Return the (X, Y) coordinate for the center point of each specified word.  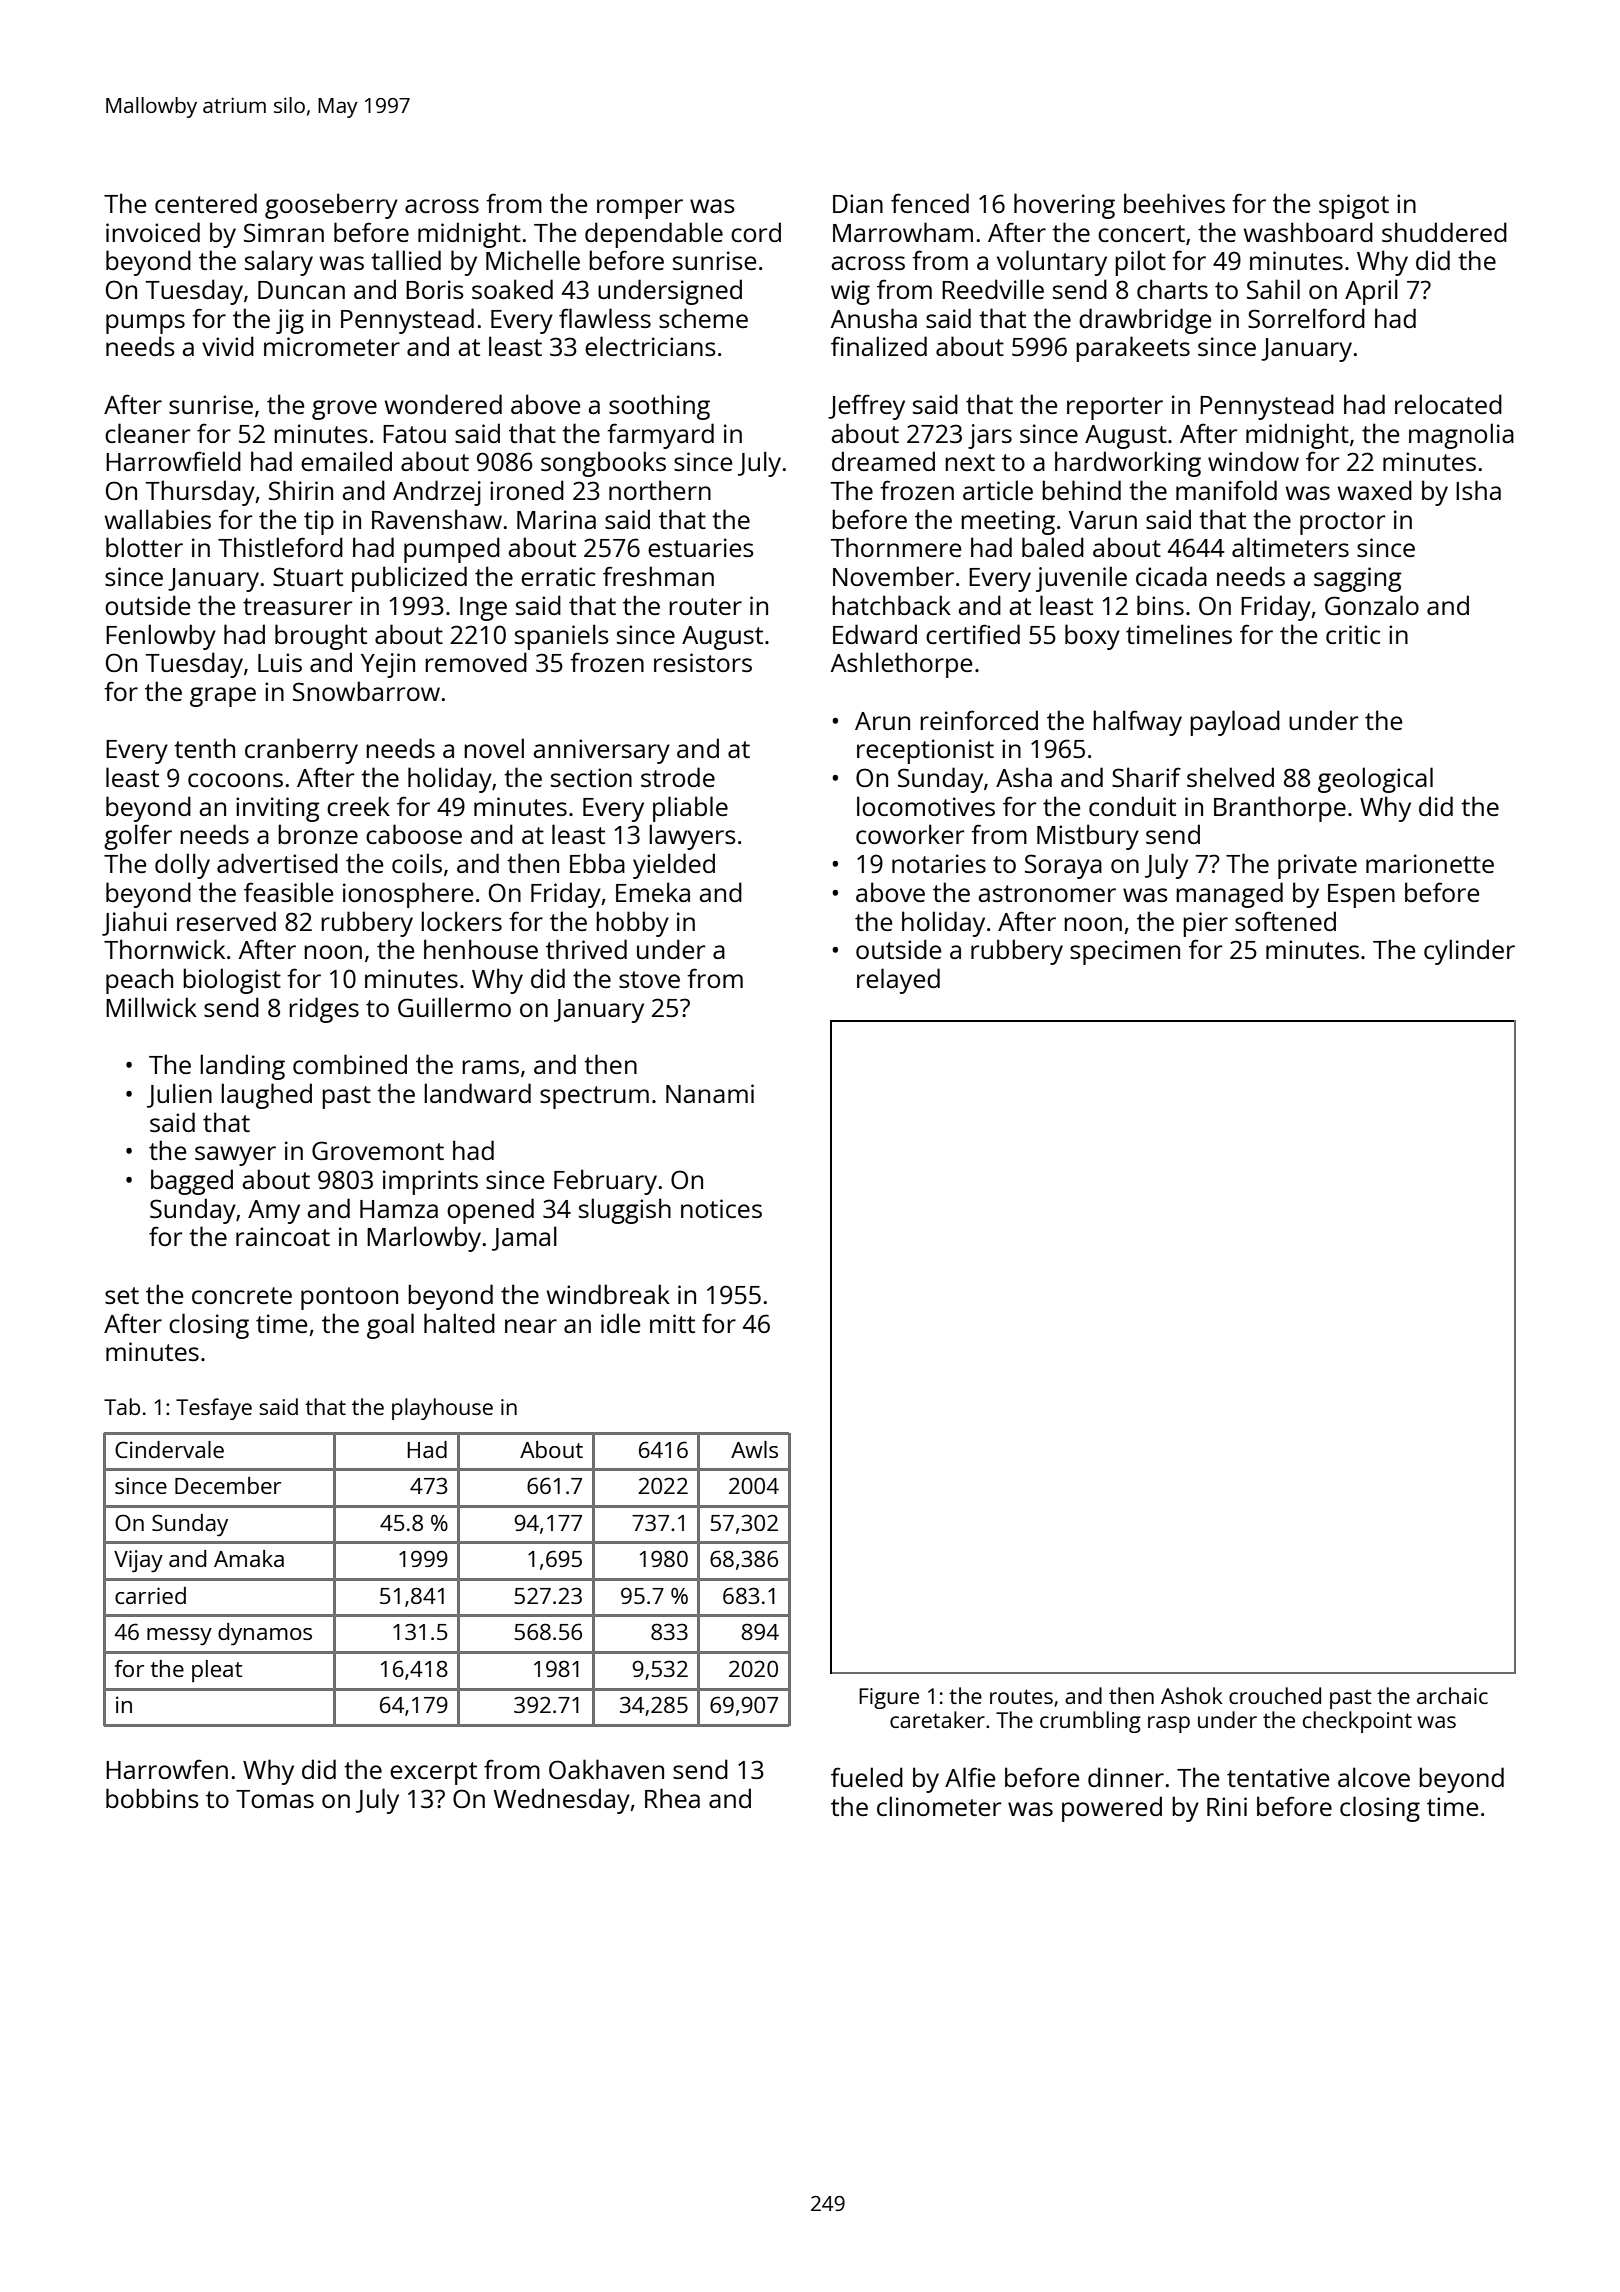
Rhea (672, 1798)
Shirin (301, 490)
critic (1353, 634)
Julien (179, 1095)
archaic (1452, 1695)
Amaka (249, 1558)
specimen (1125, 952)
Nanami (710, 1093)
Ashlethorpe (901, 665)
